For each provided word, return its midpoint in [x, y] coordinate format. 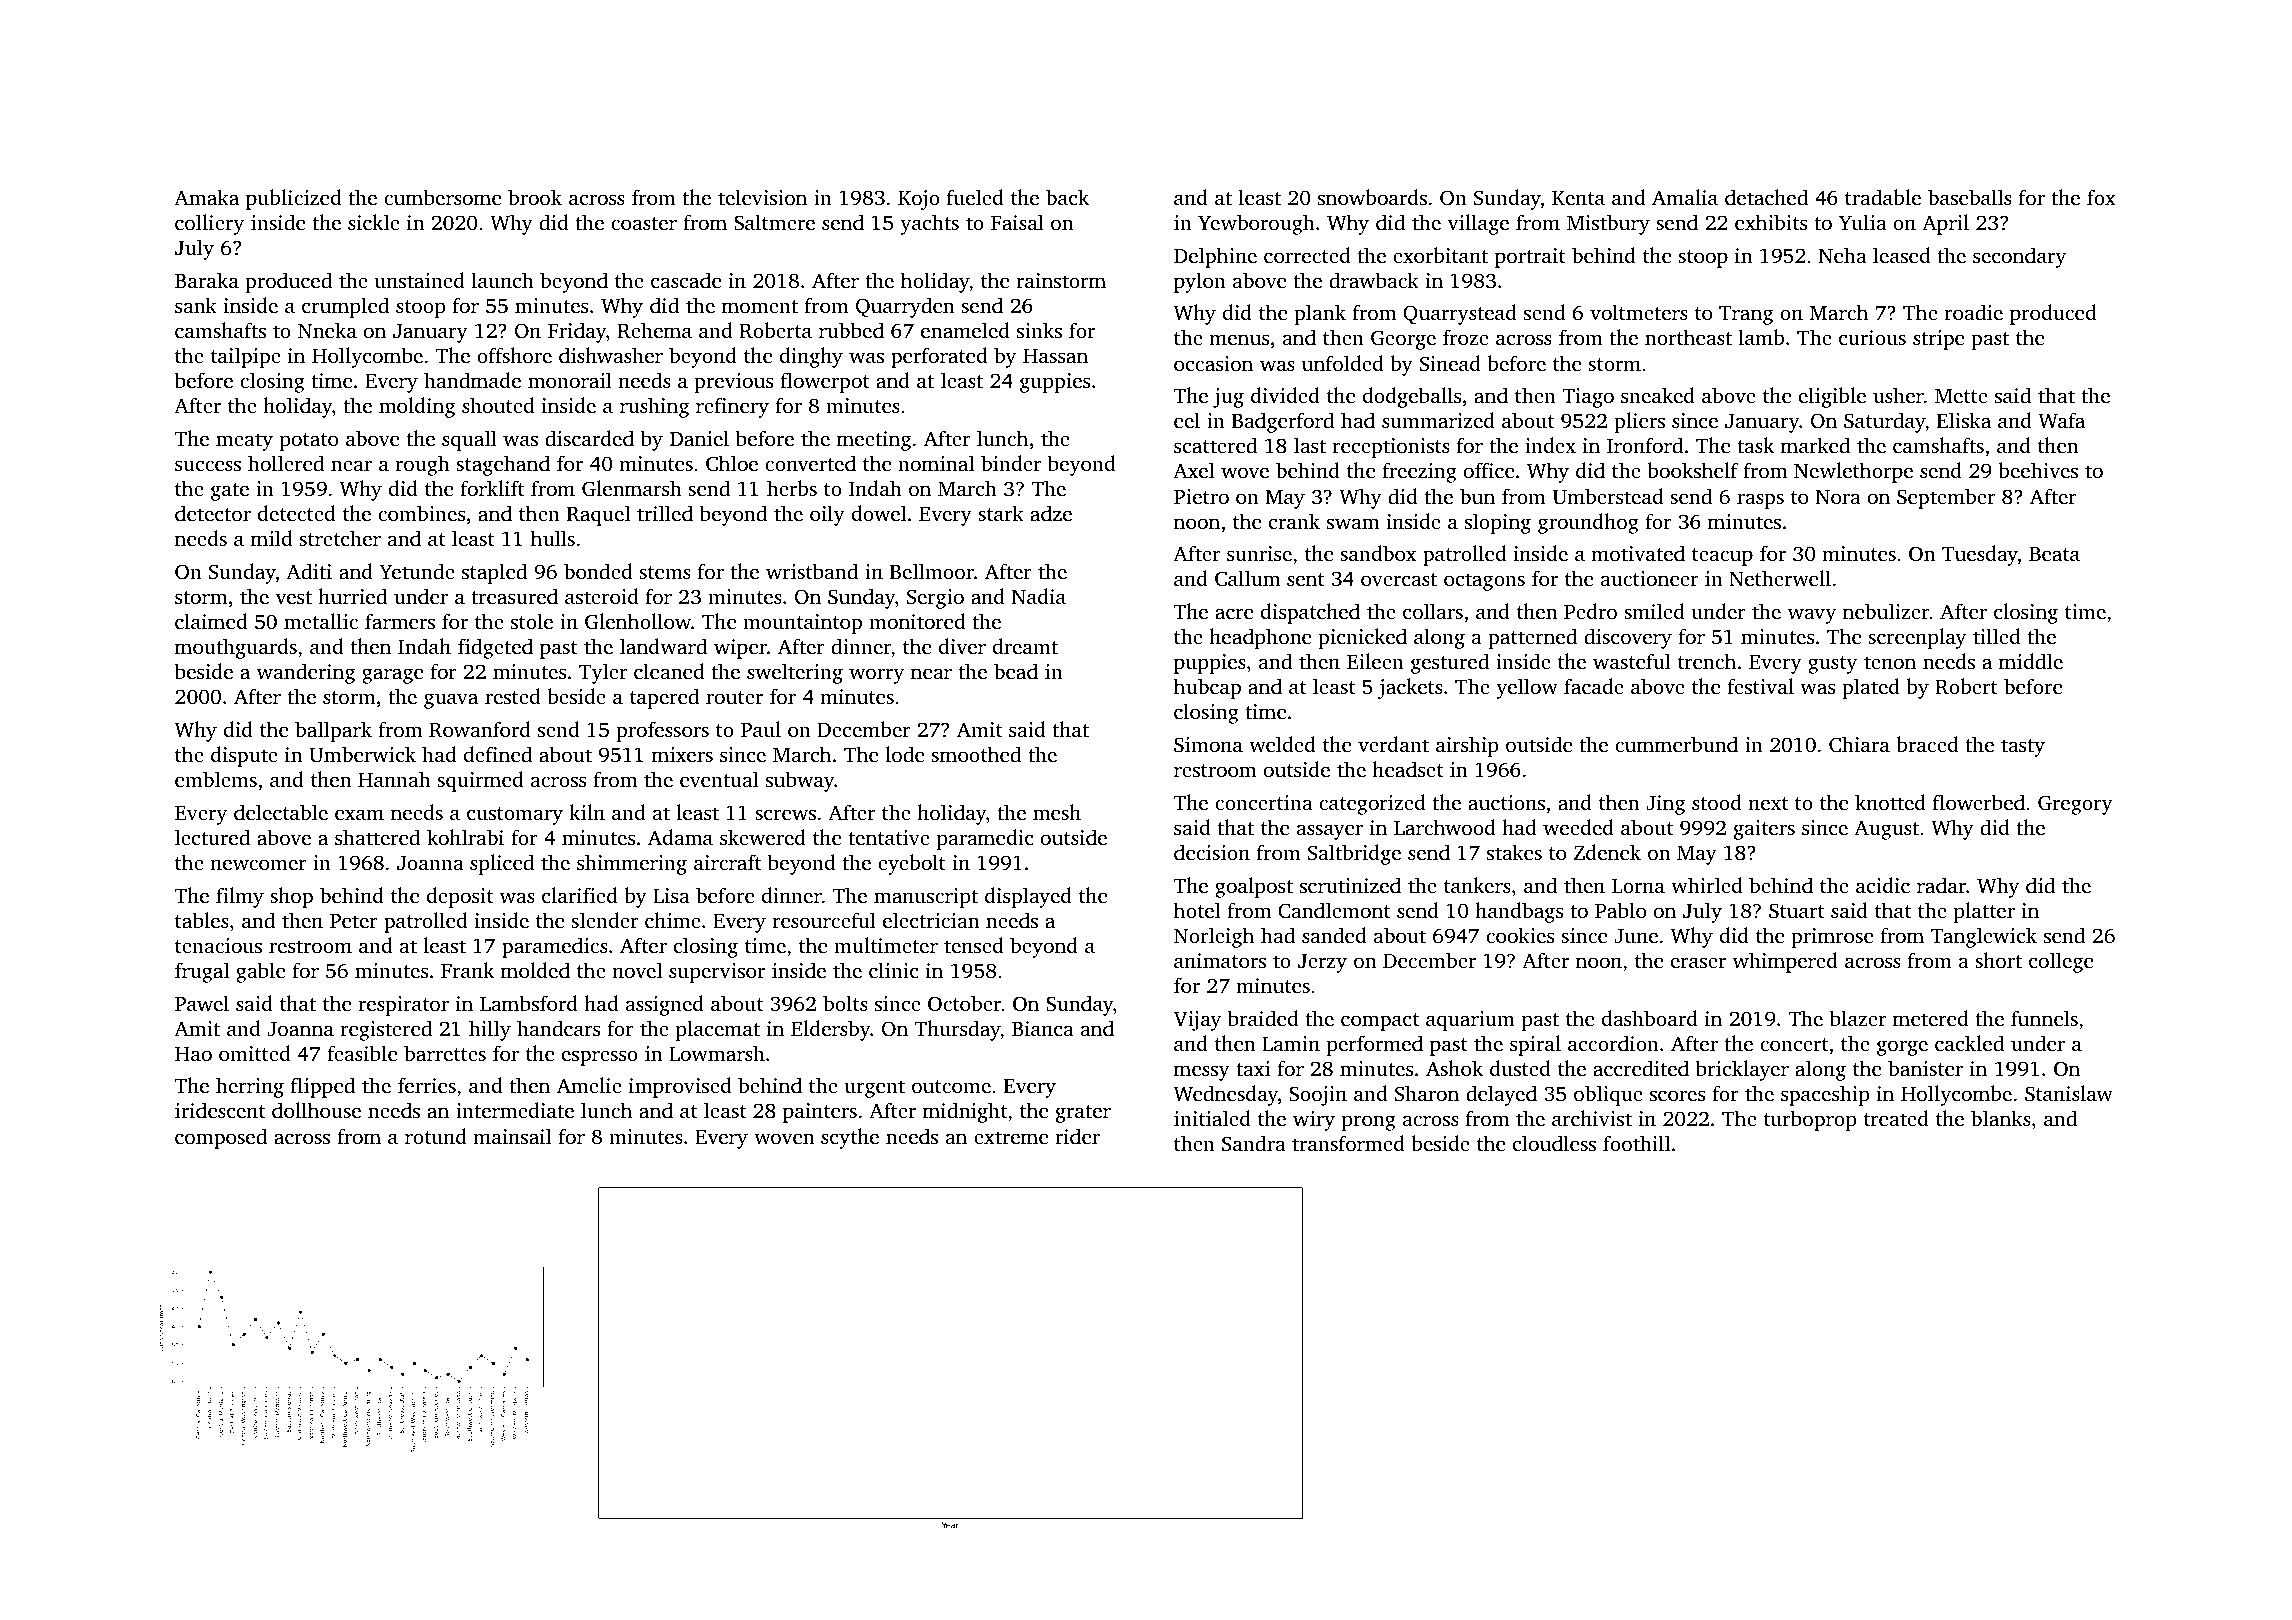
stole [532, 621]
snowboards [1372, 197]
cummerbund [1676, 744]
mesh [1057, 812]
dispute [244, 756]
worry [876, 676]
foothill [1636, 1143]
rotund [436, 1136]
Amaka [206, 197]
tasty [2023, 748]
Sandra [1254, 1143]
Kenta [1578, 198]
